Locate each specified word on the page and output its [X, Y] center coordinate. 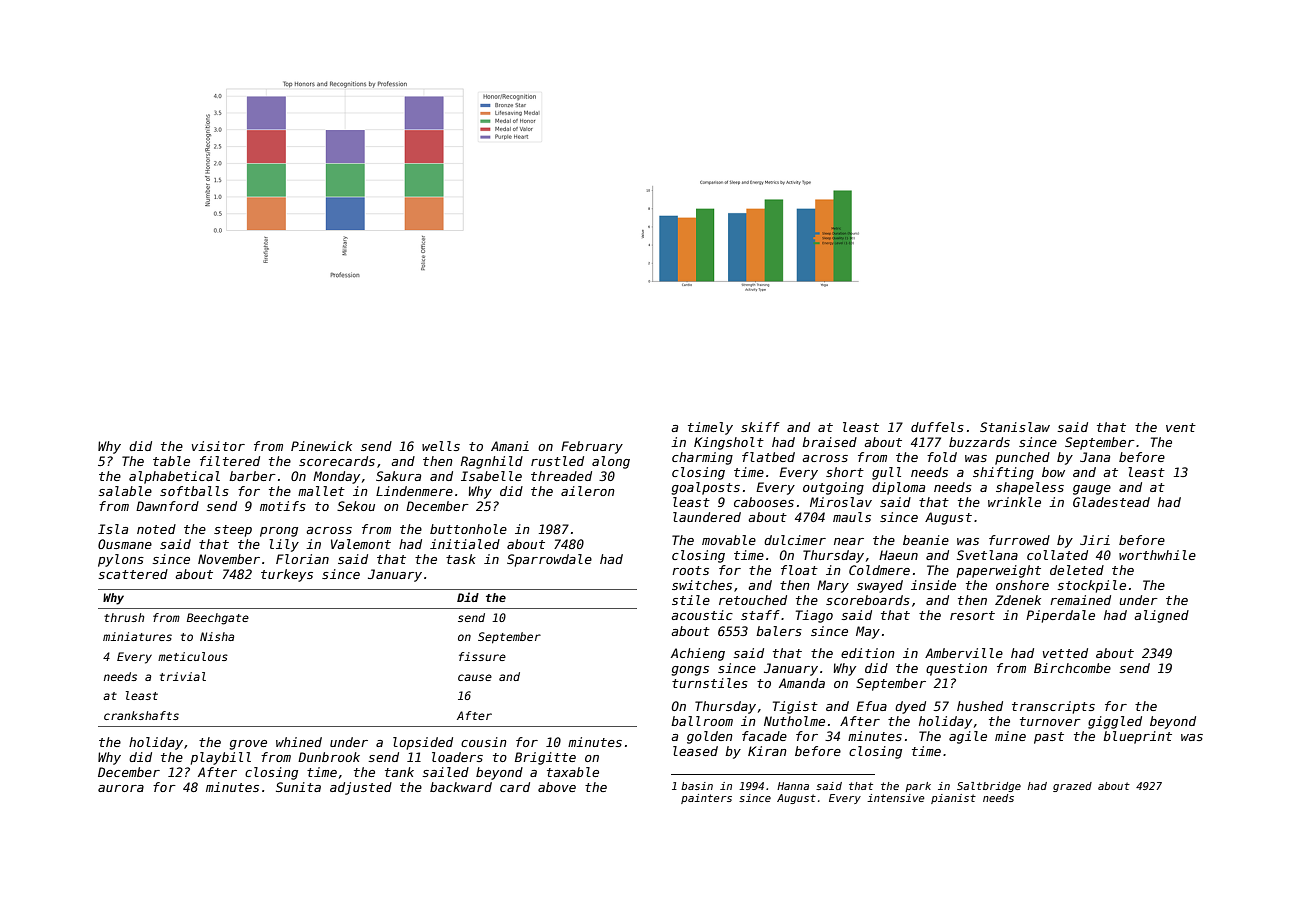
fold [942, 457]
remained [1080, 600]
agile [968, 737]
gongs [690, 671]
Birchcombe [1072, 668]
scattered [133, 574]
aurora [121, 788]
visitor [218, 446]
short [845, 472]
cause [475, 677]
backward [461, 787]
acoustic [702, 615]
